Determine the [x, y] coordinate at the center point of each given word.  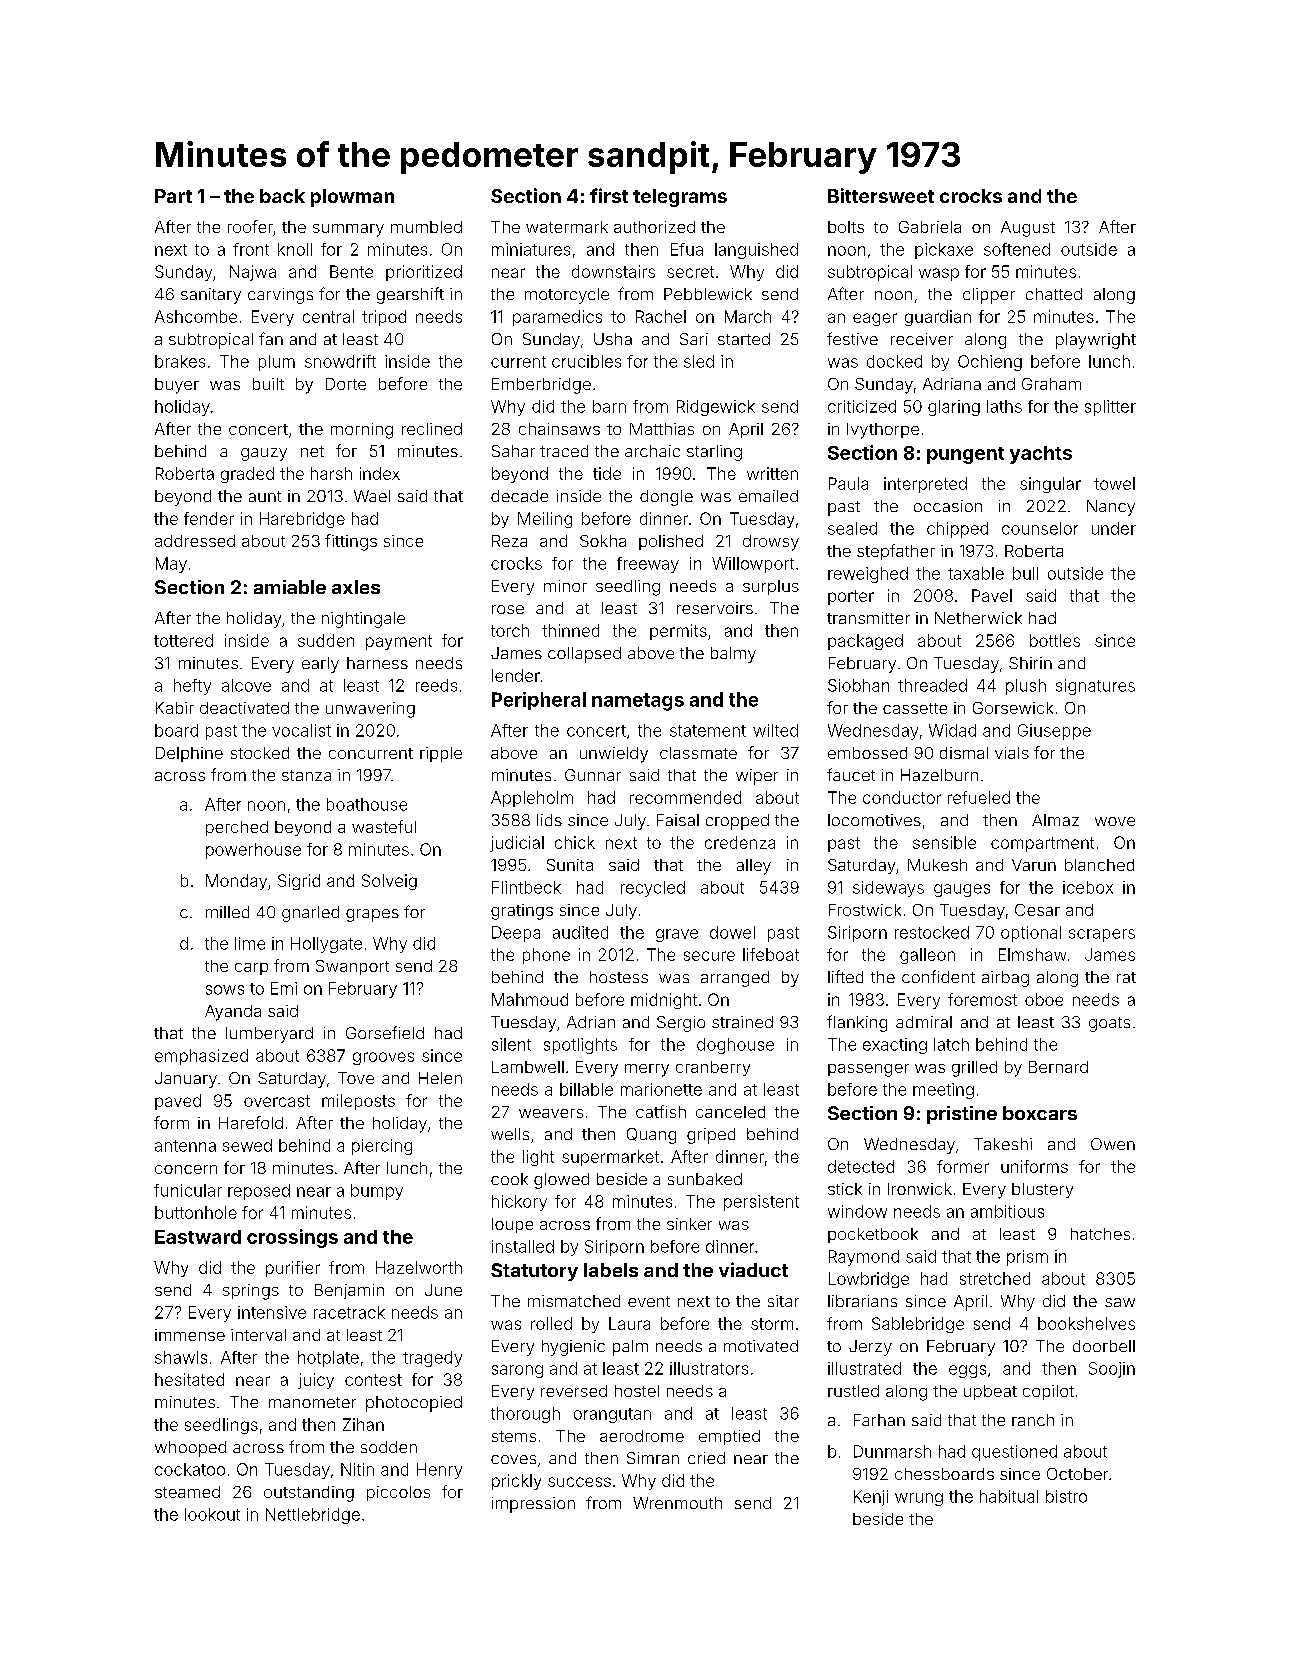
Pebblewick [708, 294]
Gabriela [930, 227]
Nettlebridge [313, 1516]
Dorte [346, 384]
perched [237, 828]
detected [861, 1166]
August [1028, 229]
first [609, 195]
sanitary [211, 296]
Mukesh [937, 865]
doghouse [735, 1046]
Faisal [678, 820]
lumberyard [269, 1035]
